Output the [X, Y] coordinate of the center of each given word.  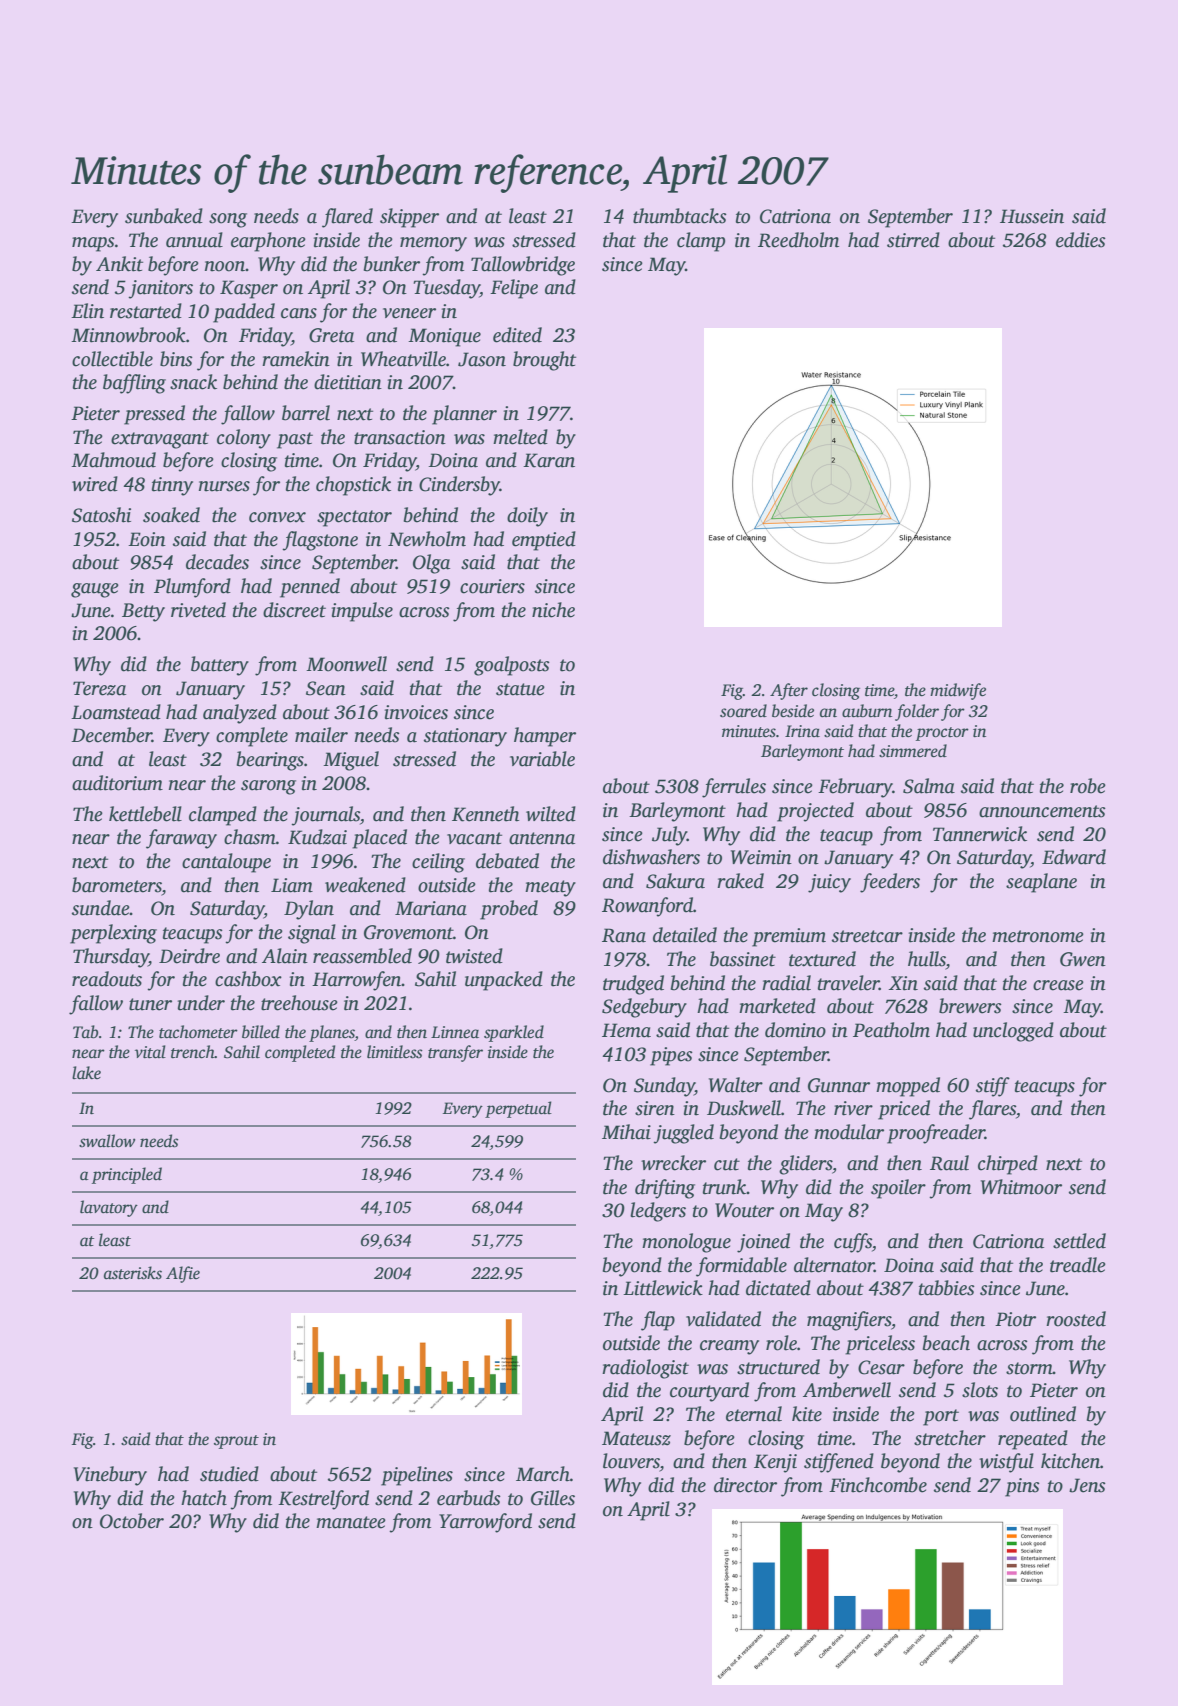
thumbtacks [680, 216]
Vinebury [110, 1476]
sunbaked [164, 216]
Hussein [1032, 216]
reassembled [362, 956]
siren [655, 1108]
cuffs [853, 1243]
